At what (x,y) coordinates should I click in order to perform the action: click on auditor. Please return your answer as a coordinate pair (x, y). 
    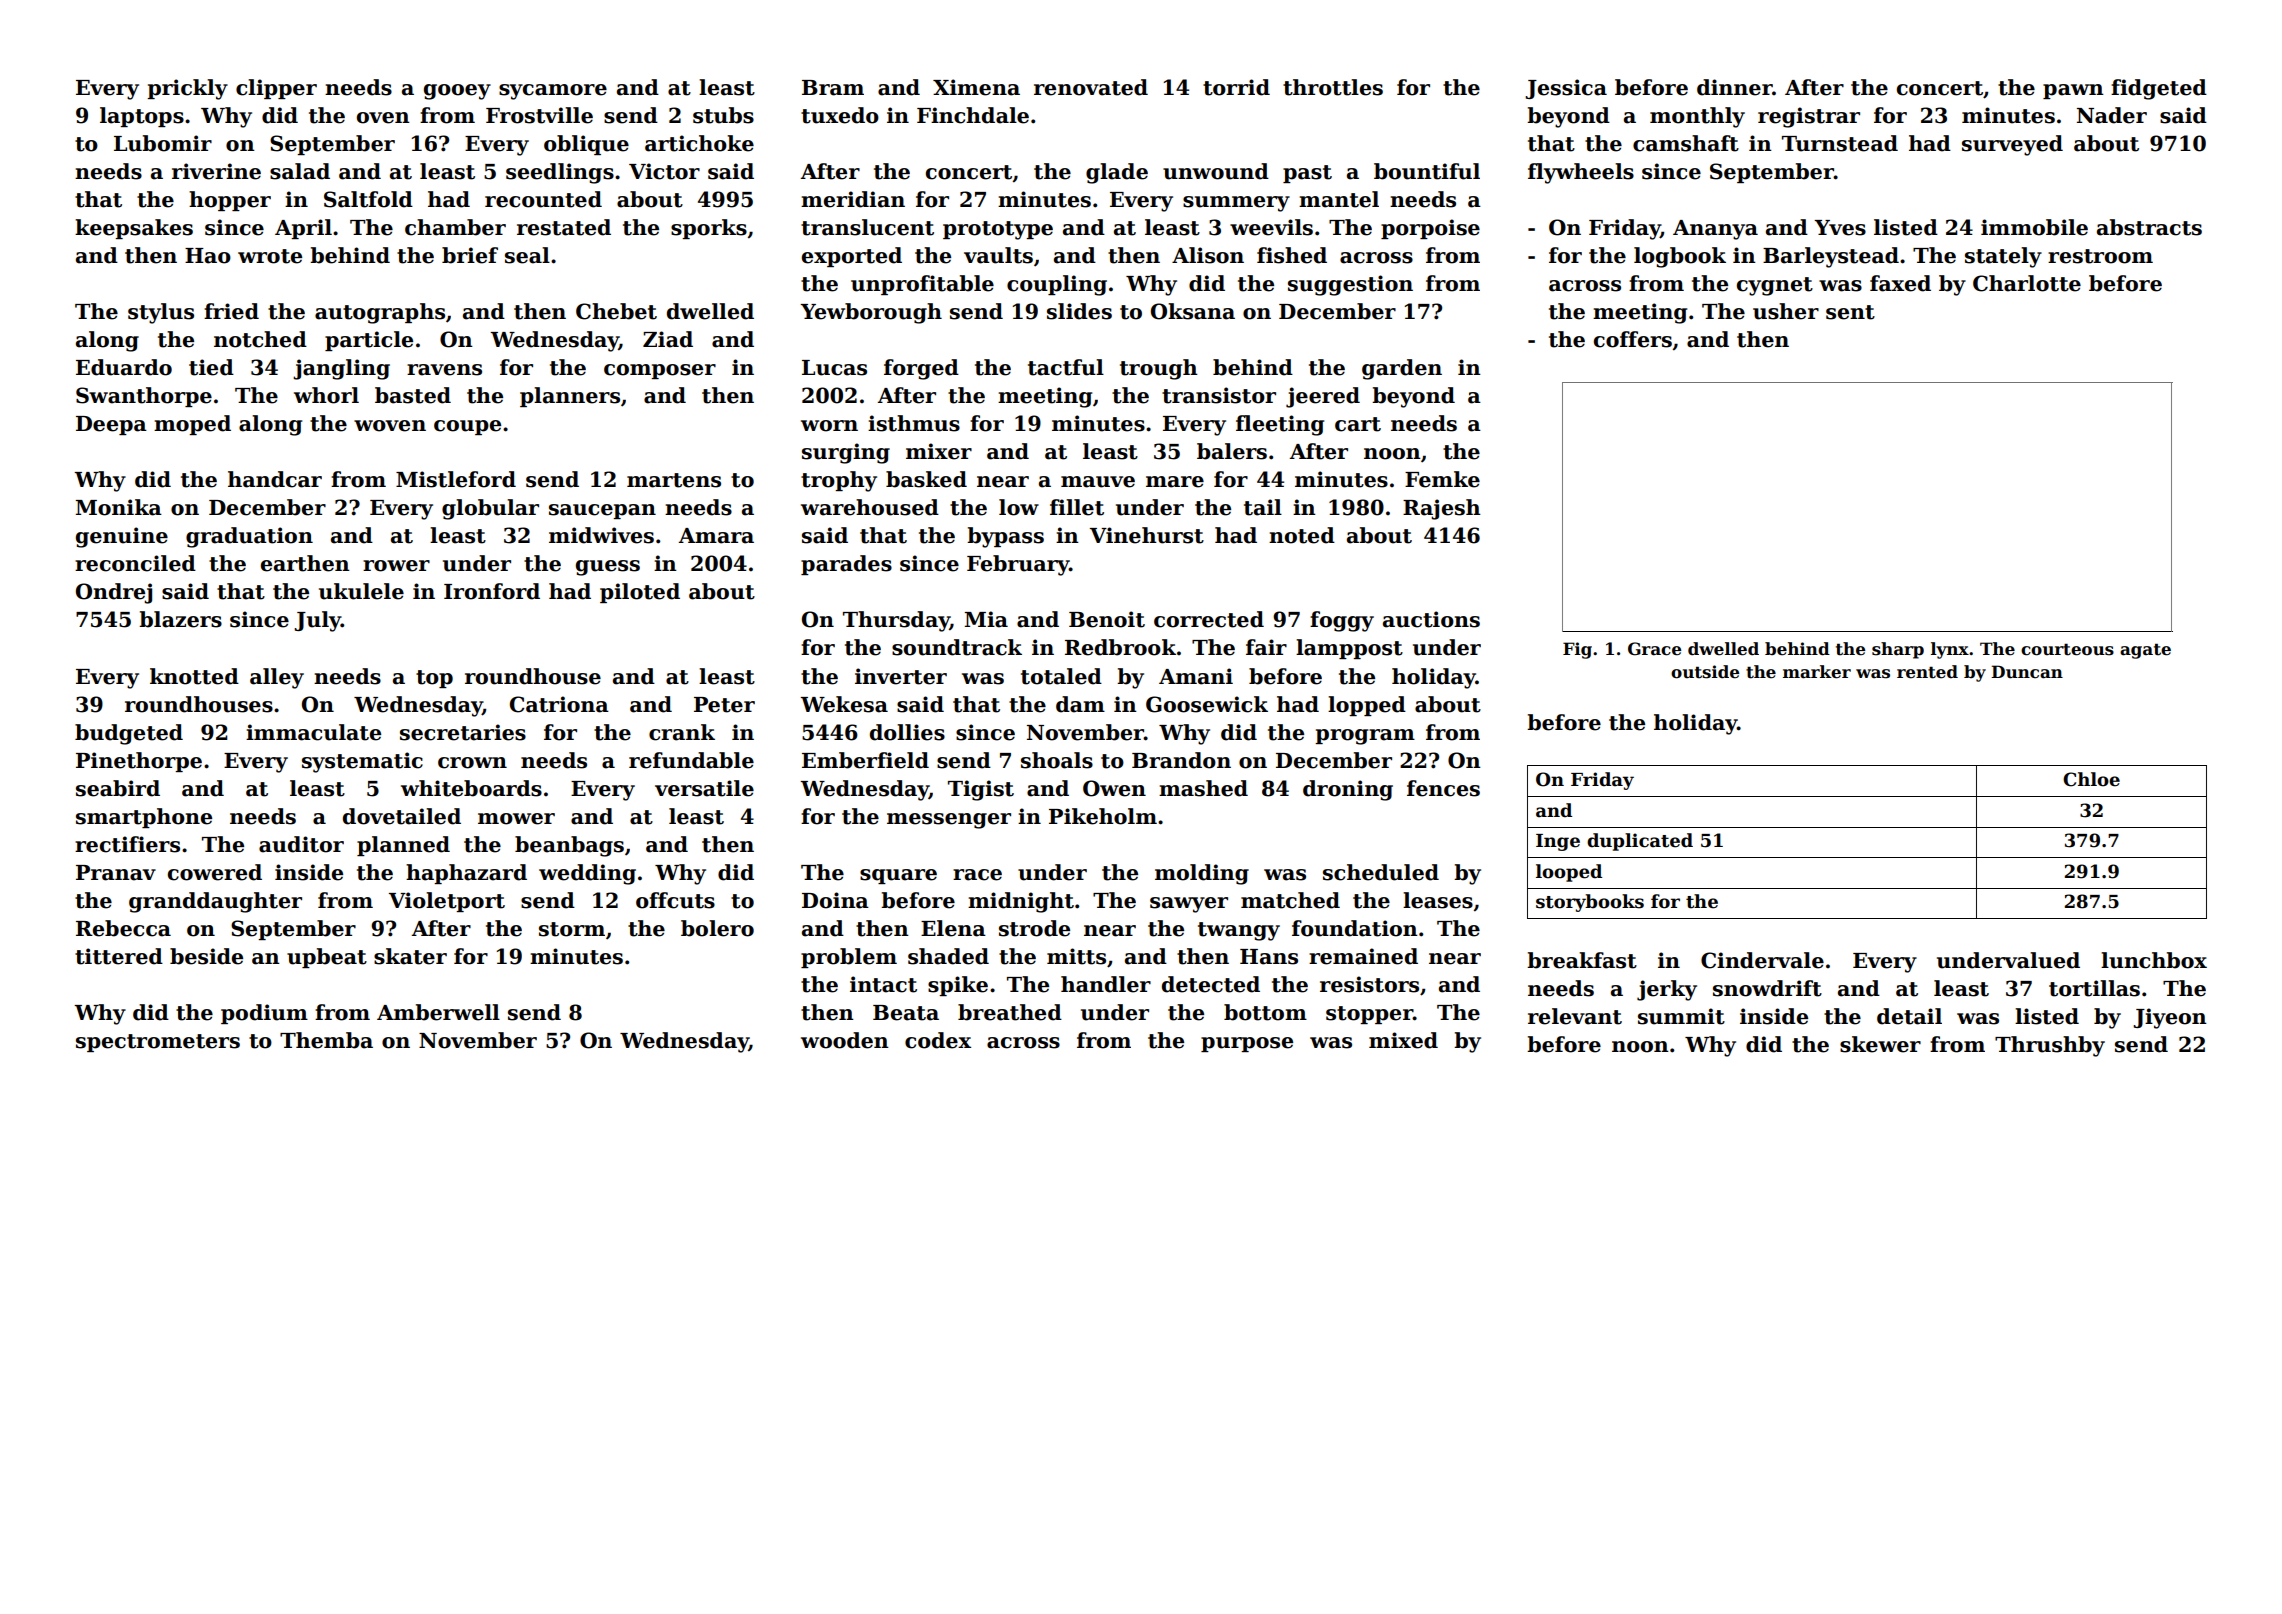
    Looking at the image, I should click on (301, 844).
